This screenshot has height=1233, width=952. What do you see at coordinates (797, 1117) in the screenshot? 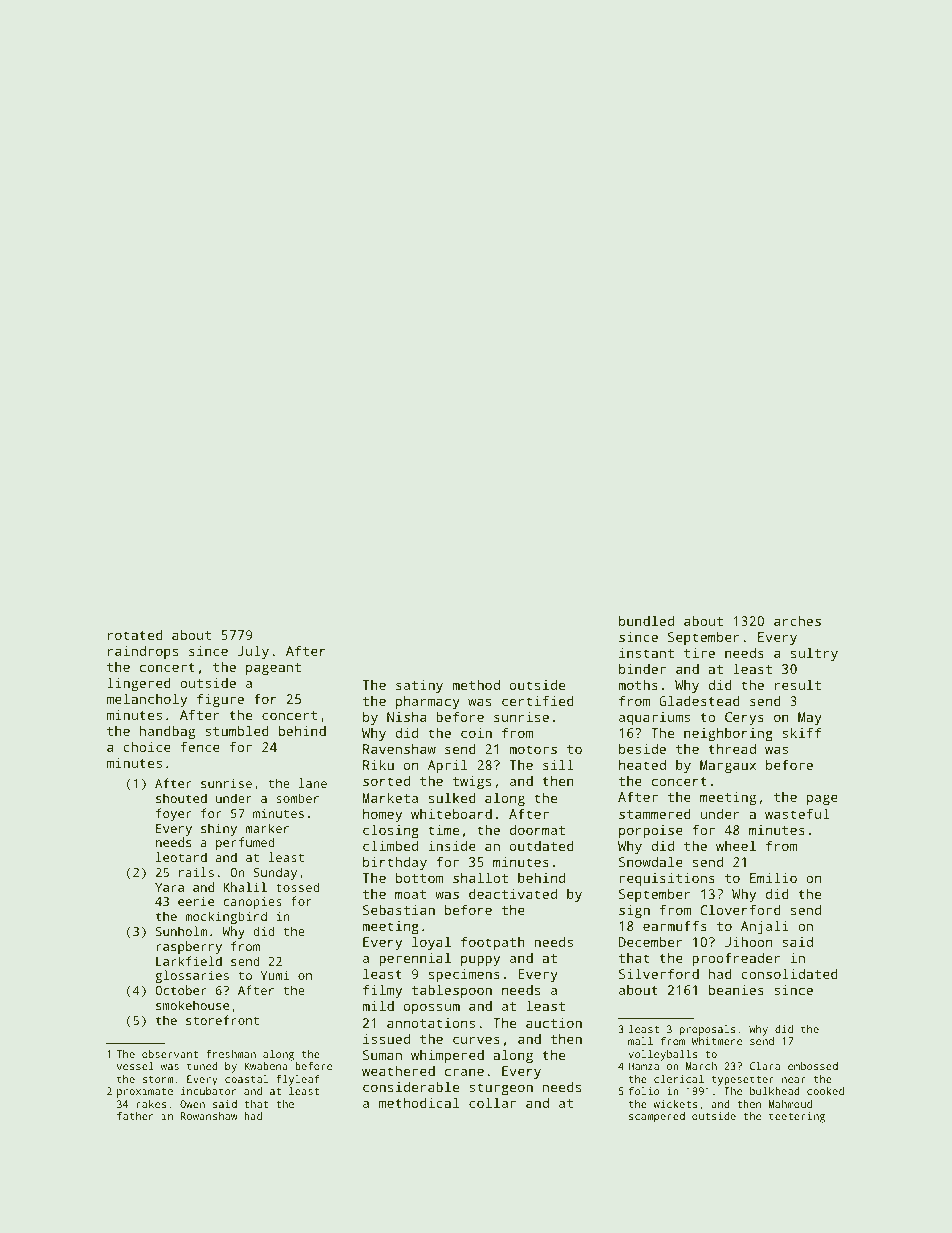
I see `teetering` at bounding box center [797, 1117].
